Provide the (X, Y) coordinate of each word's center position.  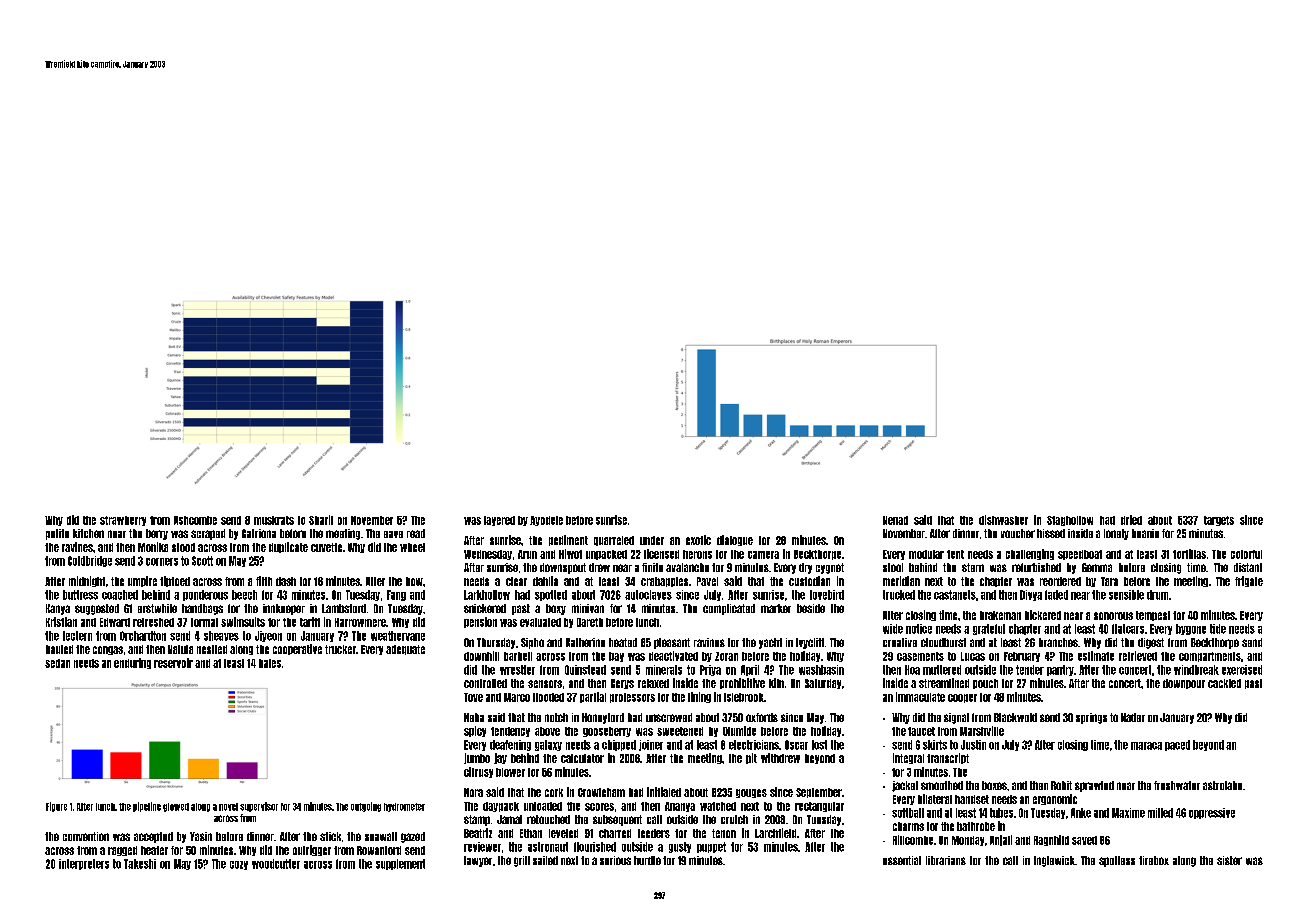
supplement (400, 864)
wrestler (517, 670)
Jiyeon (268, 636)
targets (1219, 521)
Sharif (321, 520)
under (652, 540)
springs (1091, 718)
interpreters (84, 864)
